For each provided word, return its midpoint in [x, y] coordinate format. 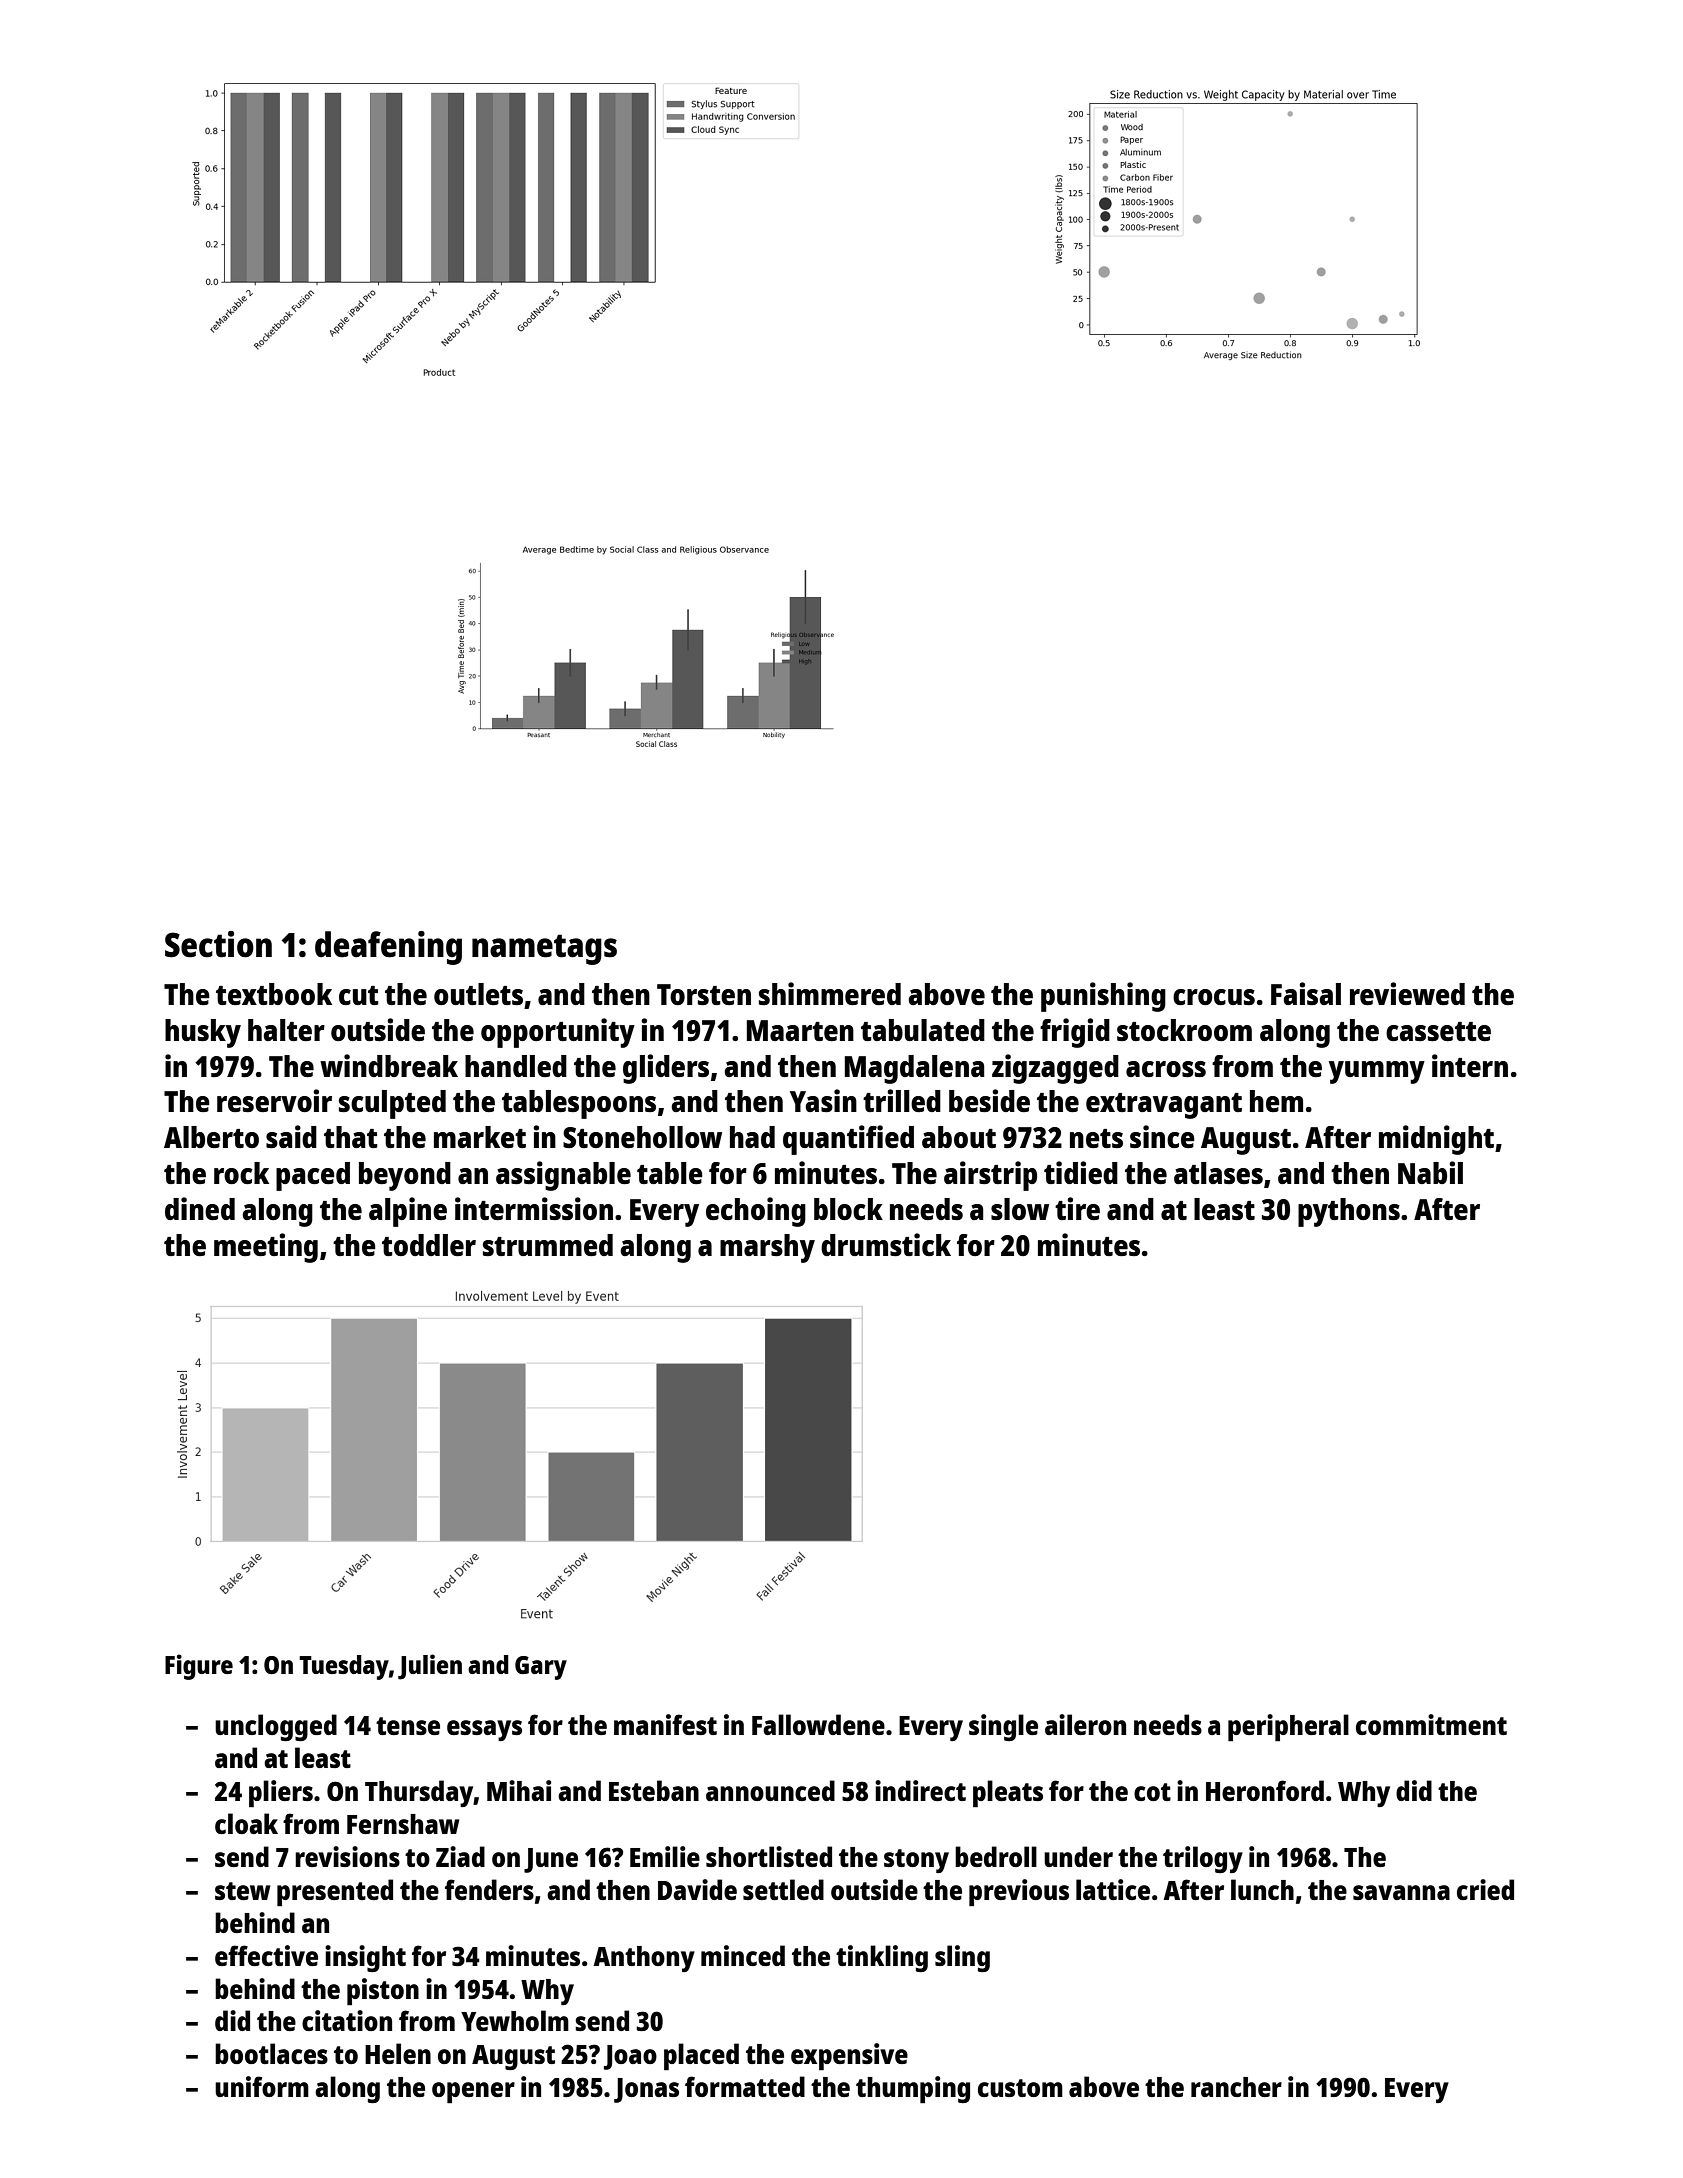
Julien [430, 1667]
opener [473, 2093]
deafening [388, 948]
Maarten [800, 1030]
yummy [1377, 1072]
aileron [1085, 1724]
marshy [767, 1248]
